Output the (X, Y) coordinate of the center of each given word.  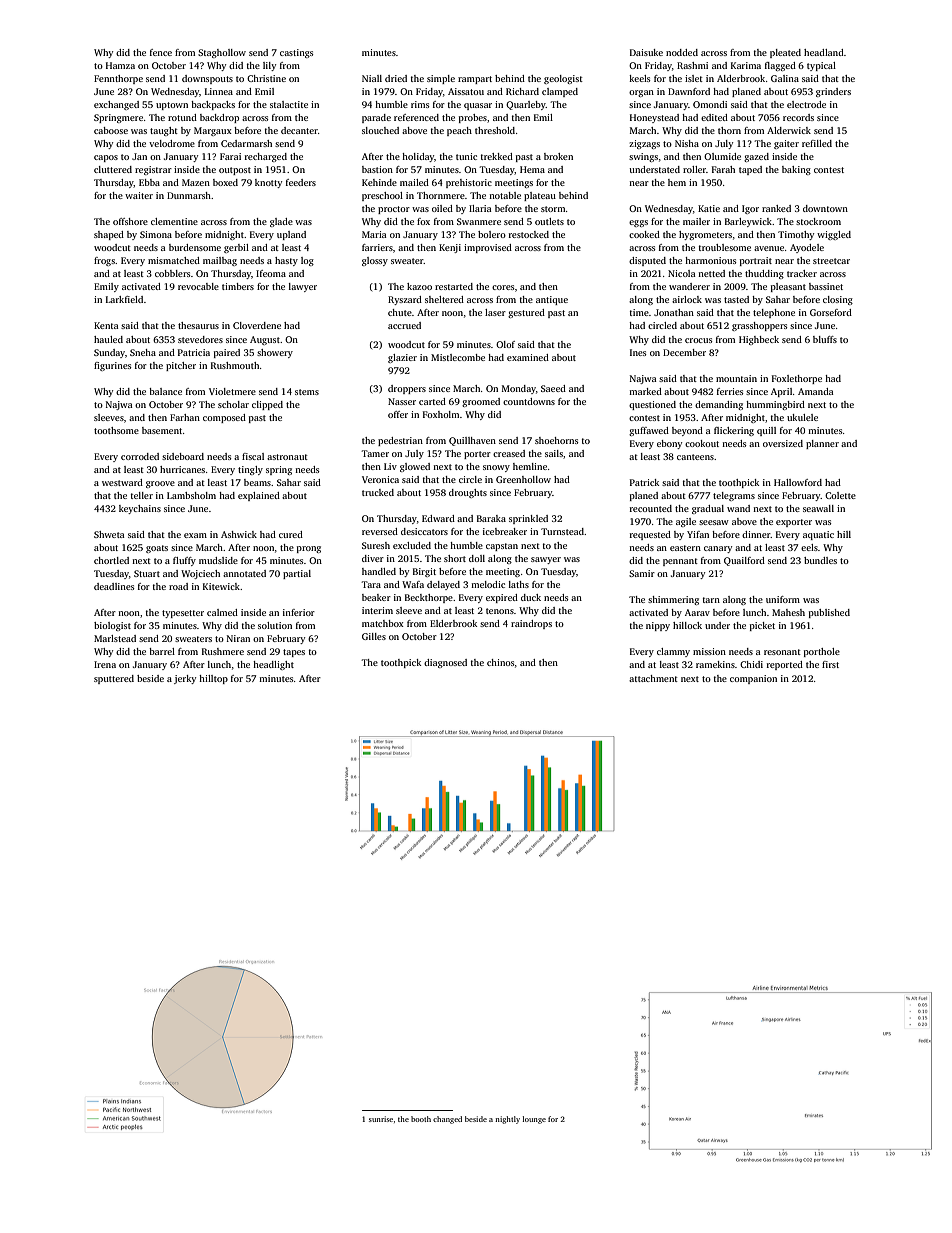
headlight (273, 665)
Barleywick (748, 222)
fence (161, 52)
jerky (185, 679)
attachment (653, 678)
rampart (475, 80)
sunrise (381, 1119)
